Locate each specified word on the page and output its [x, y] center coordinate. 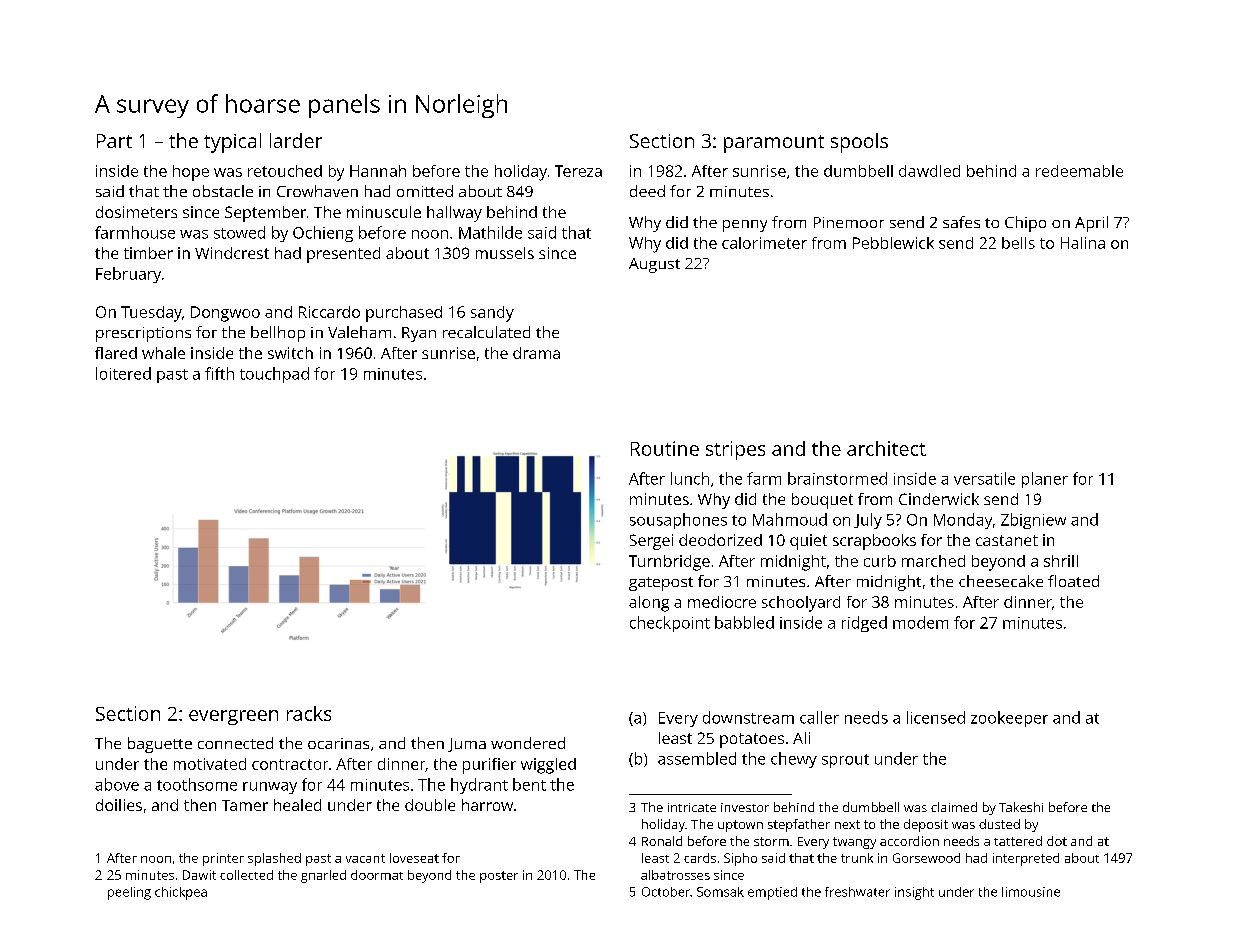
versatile [984, 478]
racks [309, 713]
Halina [1083, 243]
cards [700, 858]
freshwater [857, 892]
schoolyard [801, 604]
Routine [665, 448]
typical [232, 143]
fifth [219, 373]
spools [859, 143]
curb [880, 561]
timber [148, 253]
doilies [119, 805]
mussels [505, 253]
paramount [774, 144]
